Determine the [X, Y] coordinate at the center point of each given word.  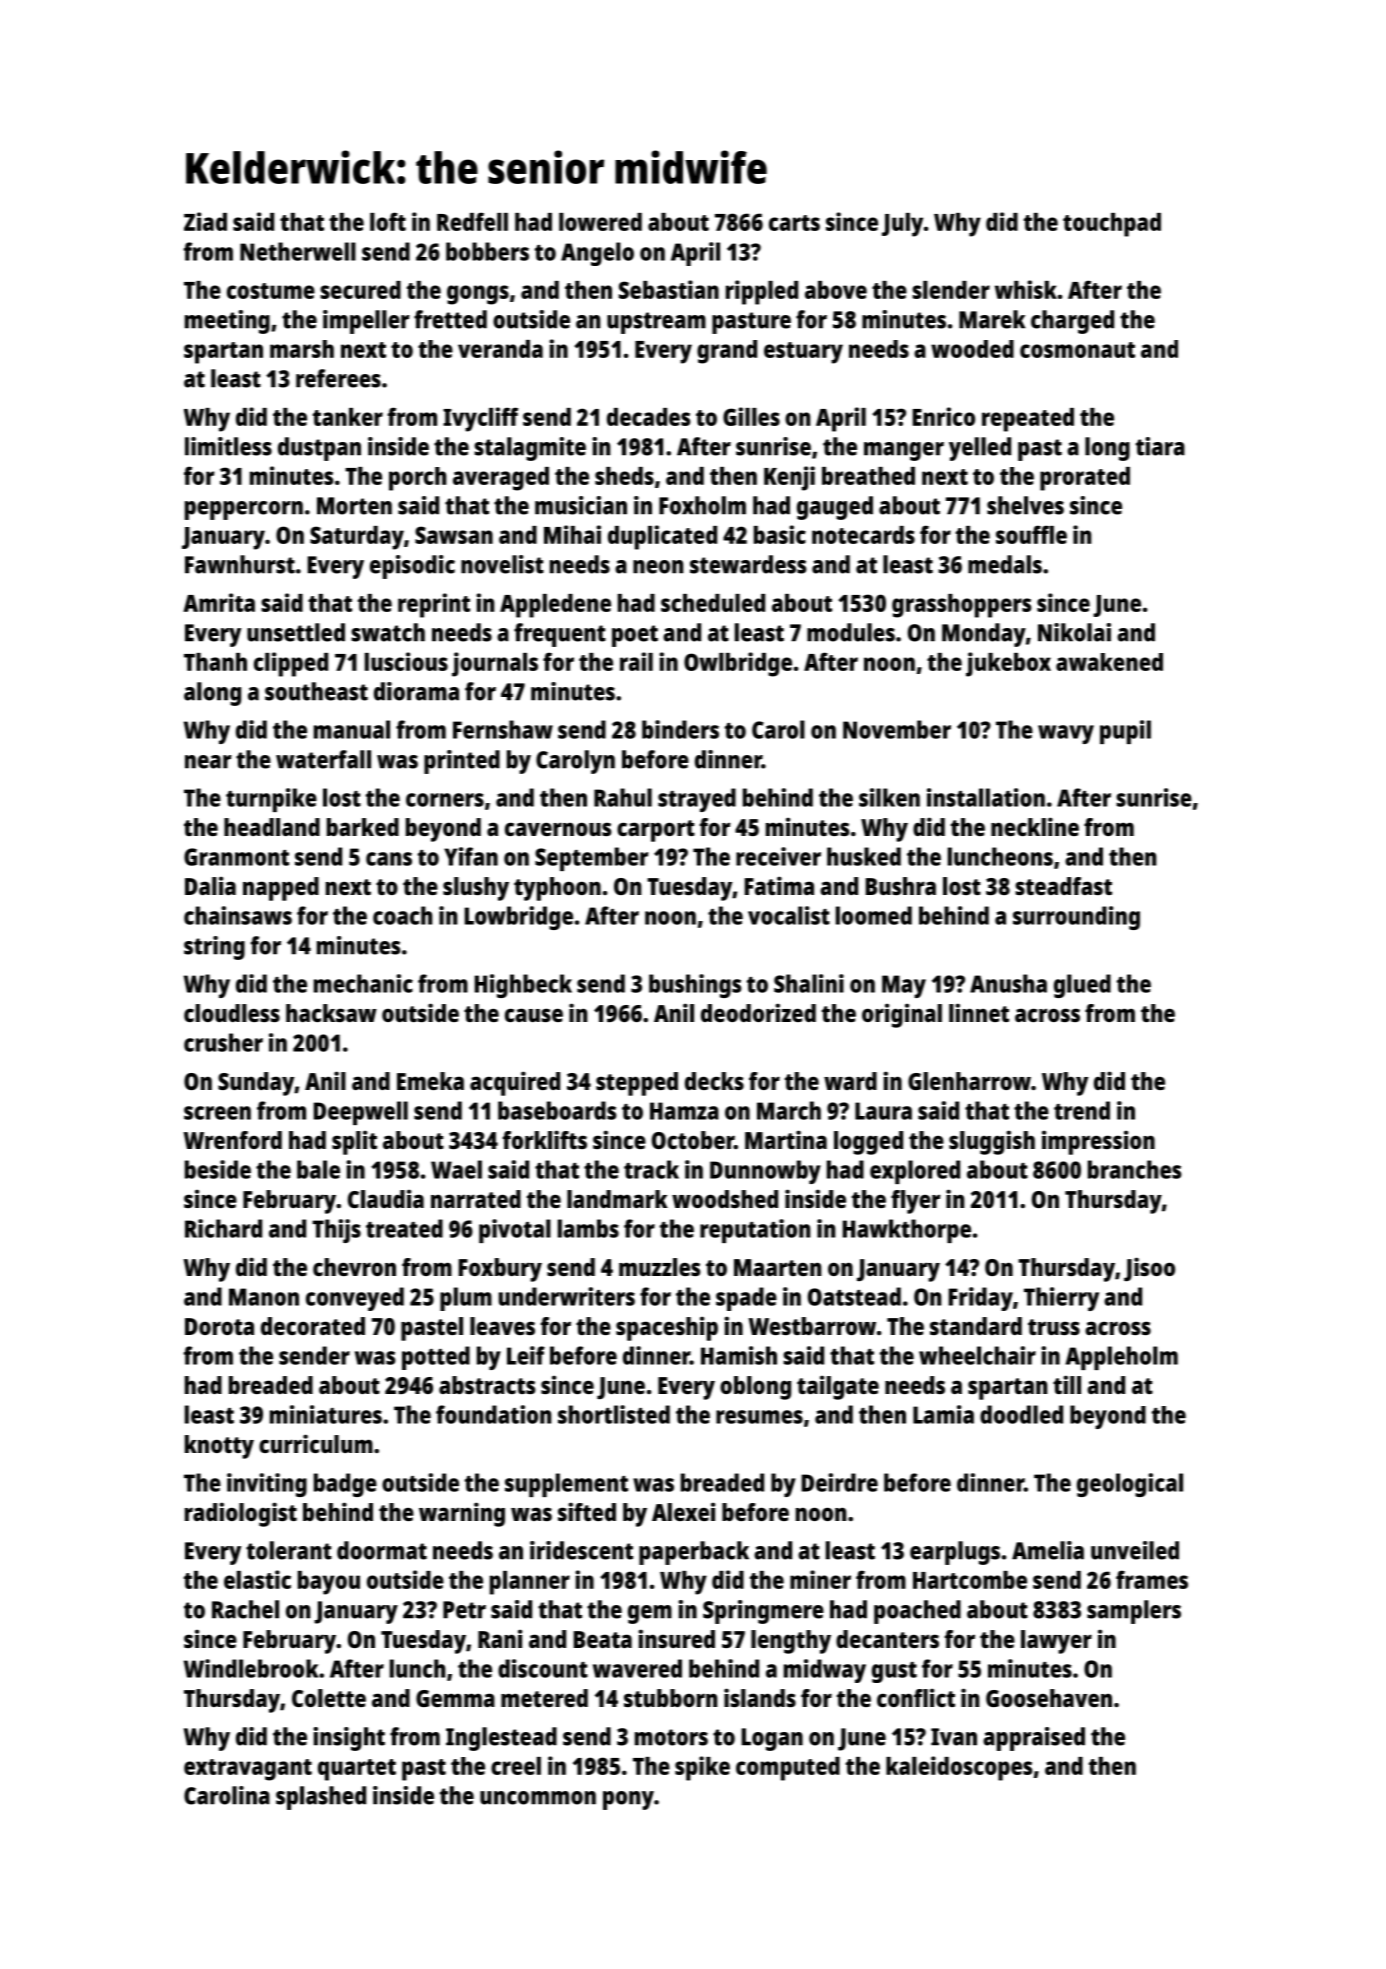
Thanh [215, 662]
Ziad [205, 221]
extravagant [248, 1770]
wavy [1066, 734]
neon [658, 567]
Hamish [739, 1355]
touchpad [1112, 225]
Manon [264, 1297]
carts [794, 223]
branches [1135, 1169]
